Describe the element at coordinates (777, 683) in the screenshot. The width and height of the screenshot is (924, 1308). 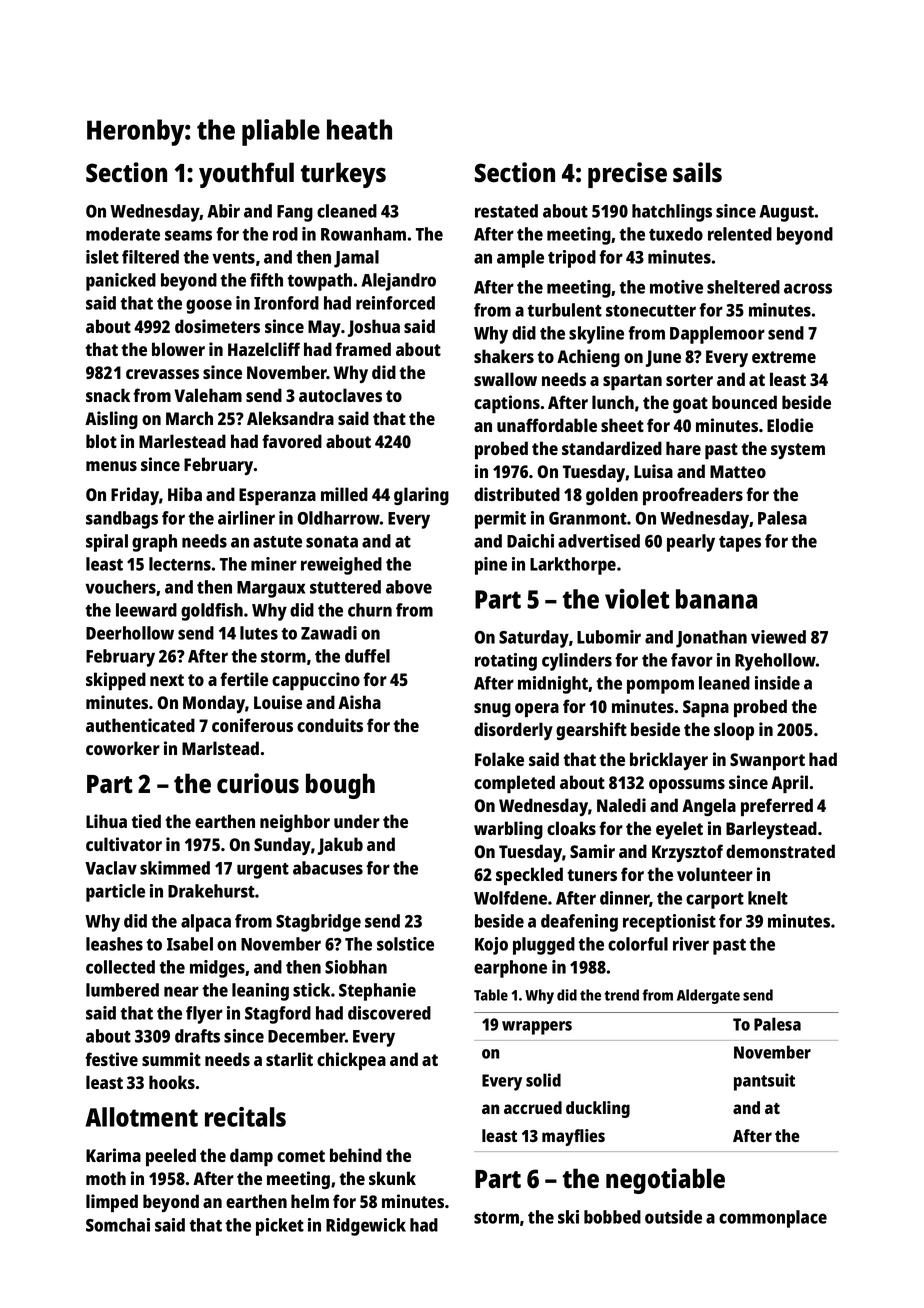
I see `inside` at that location.
